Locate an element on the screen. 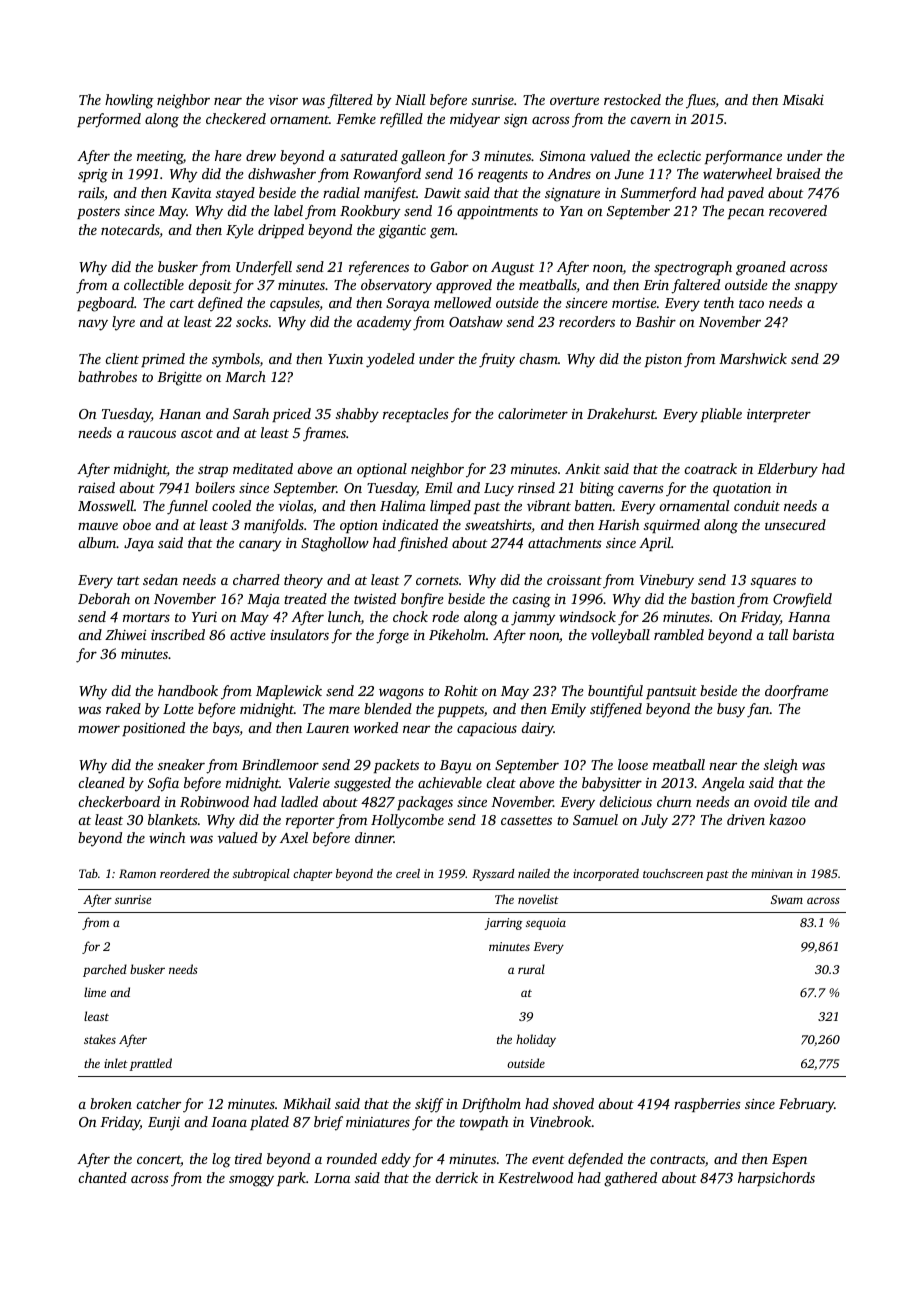 This screenshot has height=1308, width=924. notecards is located at coordinates (130, 229).
